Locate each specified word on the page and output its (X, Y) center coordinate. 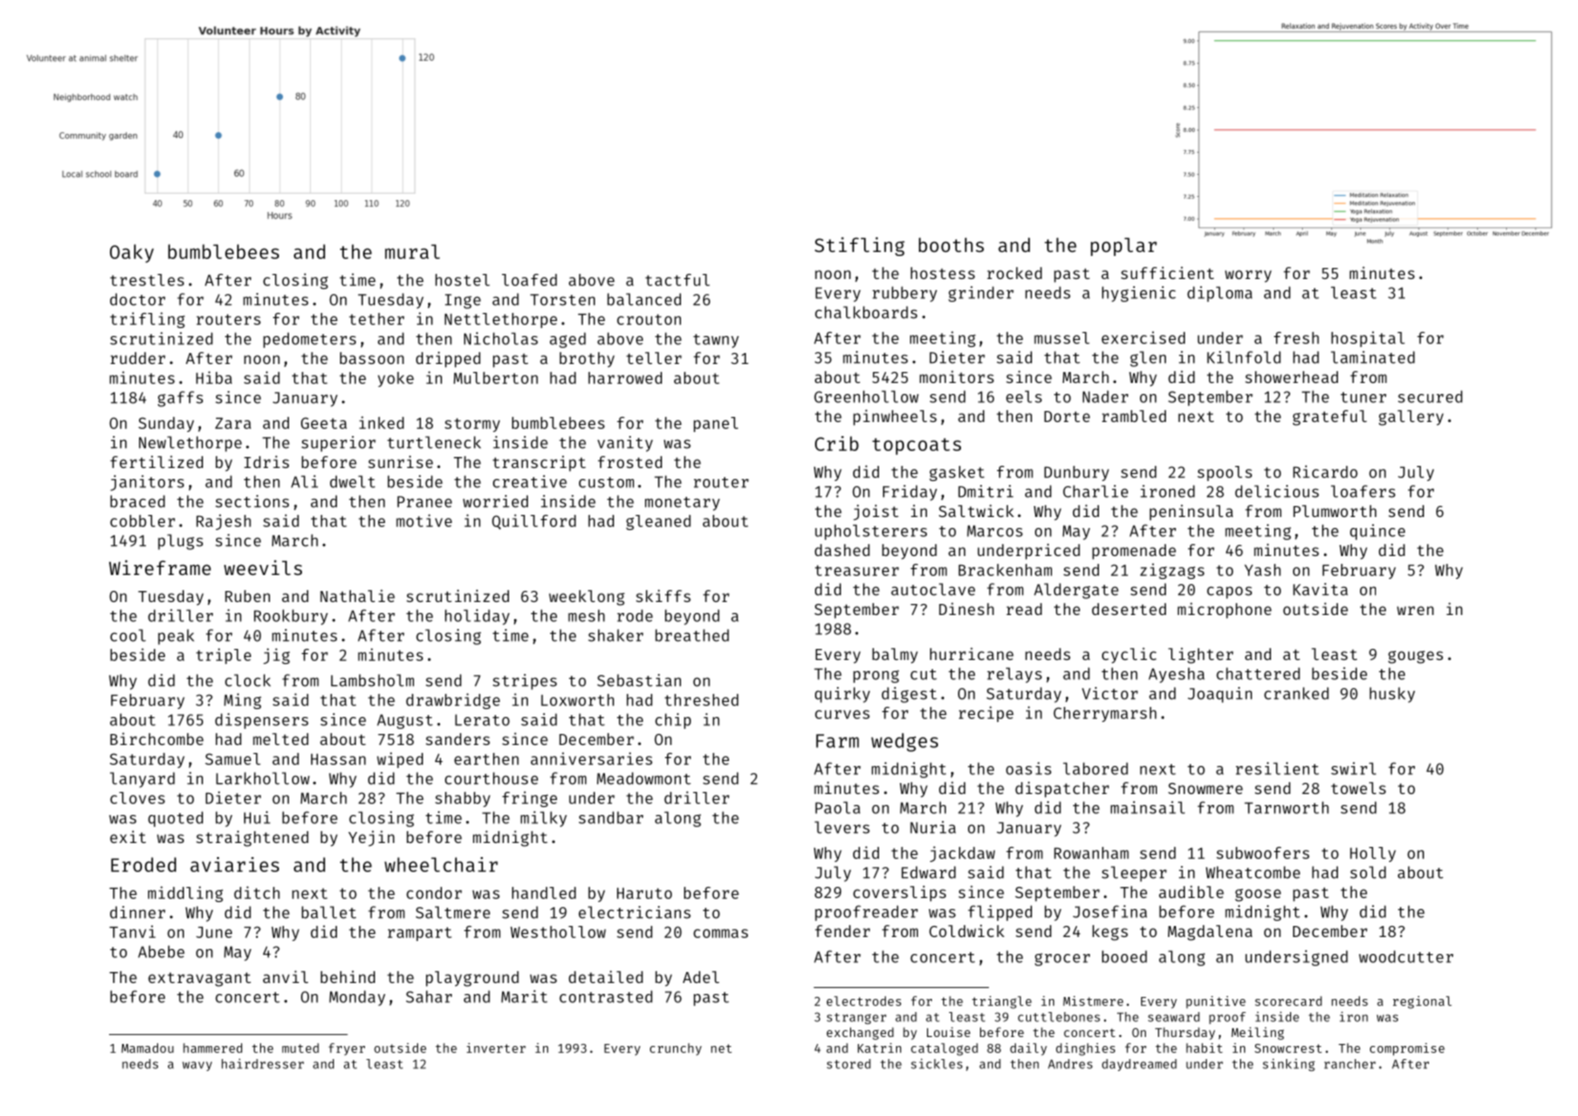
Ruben (247, 596)
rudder (137, 358)
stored (849, 1064)
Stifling (860, 246)
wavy (197, 1066)
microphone (1225, 610)
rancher (1350, 1064)
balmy (895, 655)
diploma (1219, 294)
